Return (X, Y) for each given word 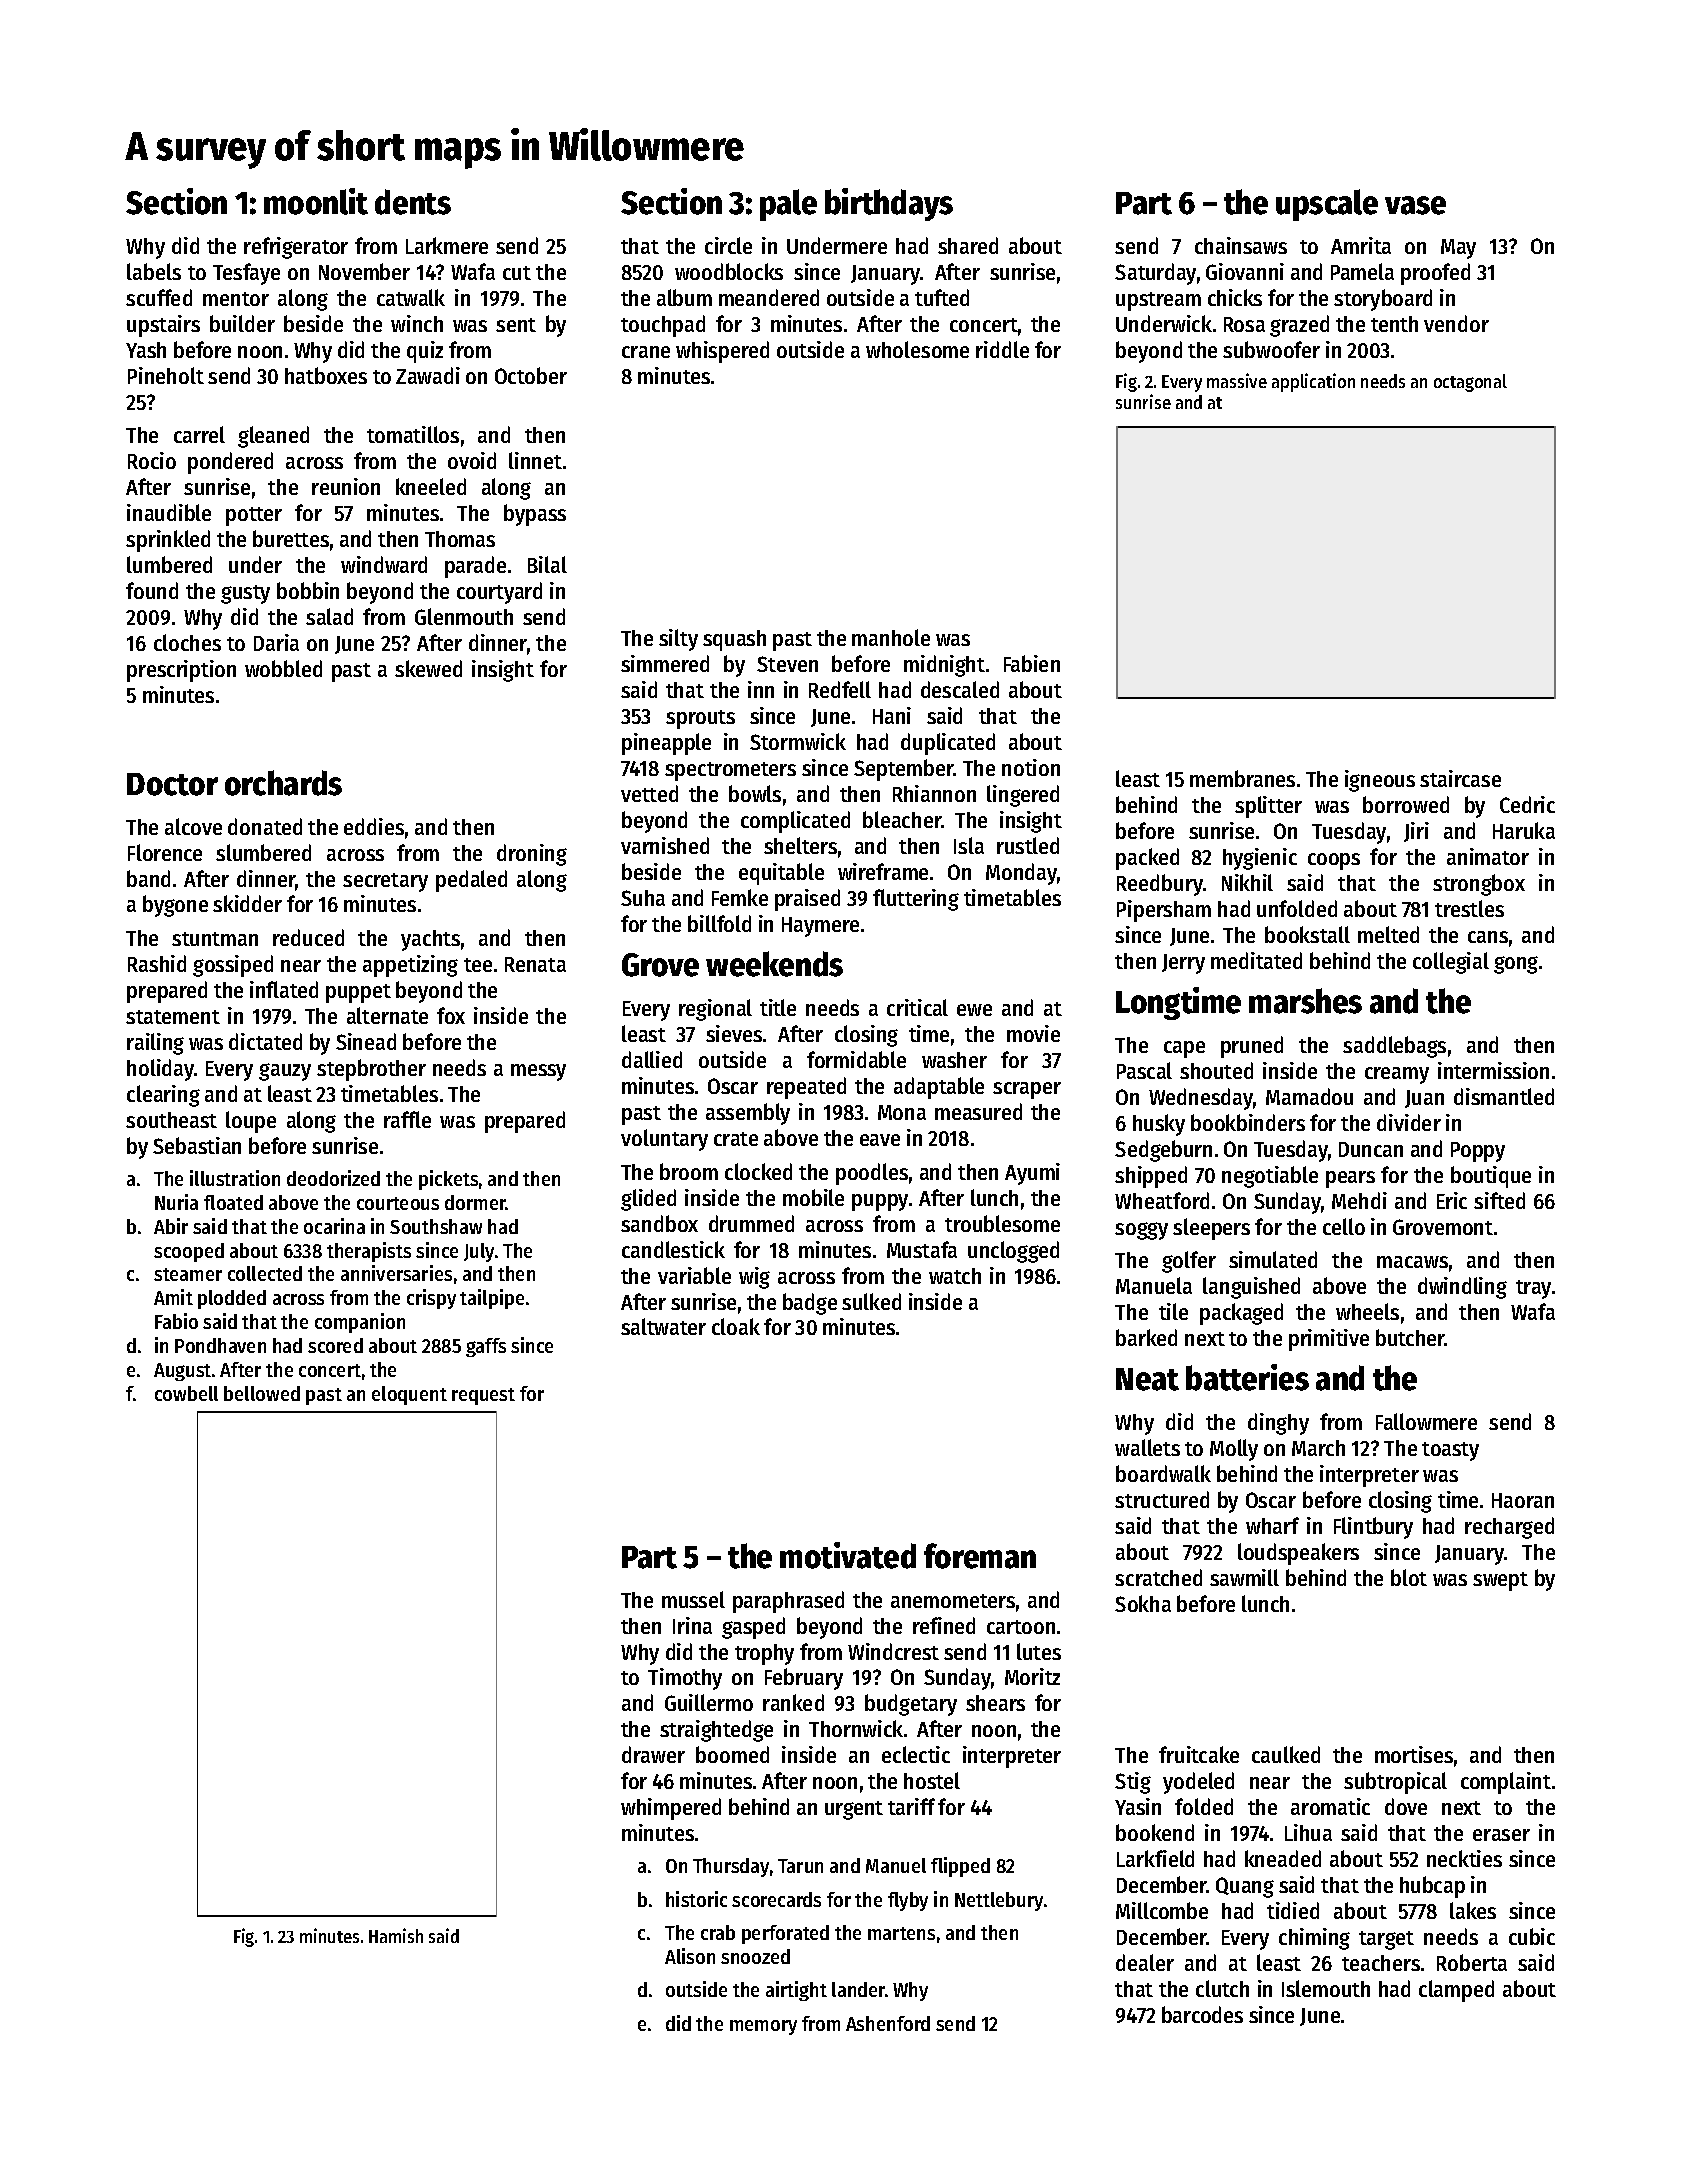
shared (968, 245)
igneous (1380, 781)
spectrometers (730, 771)
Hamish (396, 1935)
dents (413, 202)
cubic (1532, 1936)
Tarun (800, 1866)
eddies (374, 826)
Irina (692, 1625)
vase (1415, 205)
